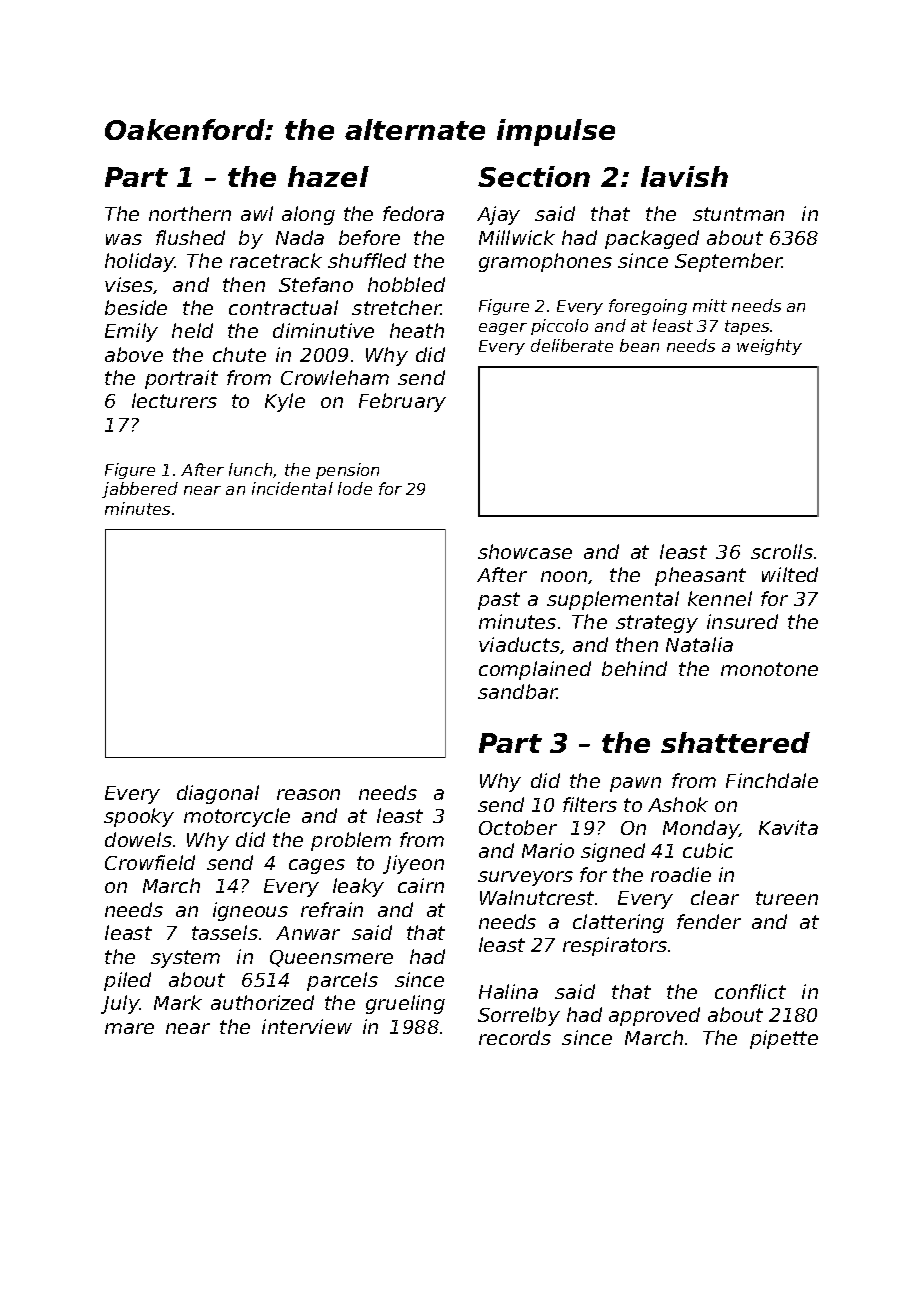 The height and width of the image is (1314, 924). Describe the element at coordinates (190, 213) in the image. I see `northern` at that location.
